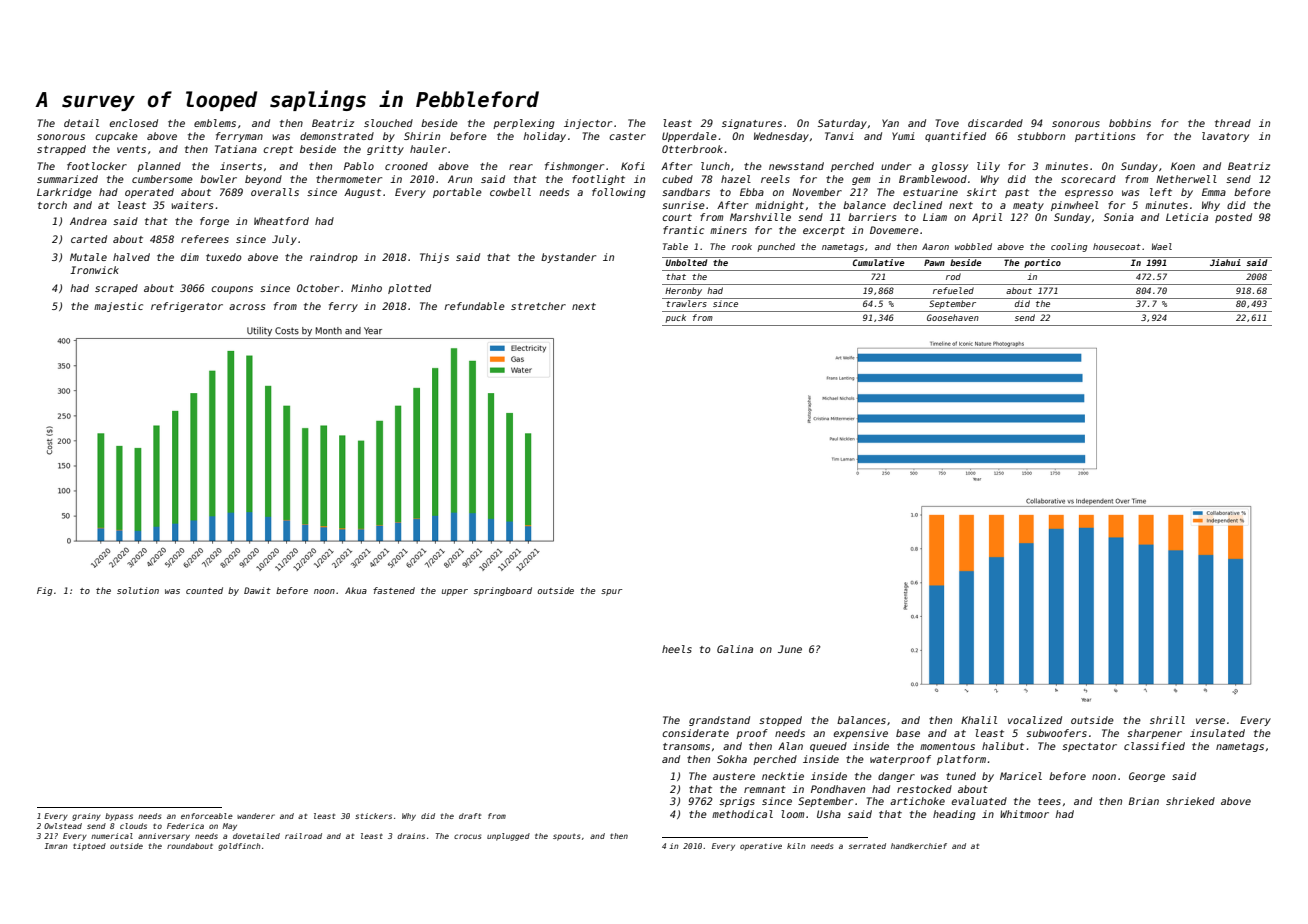 The image size is (1308, 924). What do you see at coordinates (503, 591) in the document?
I see `springboard` at bounding box center [503, 591].
